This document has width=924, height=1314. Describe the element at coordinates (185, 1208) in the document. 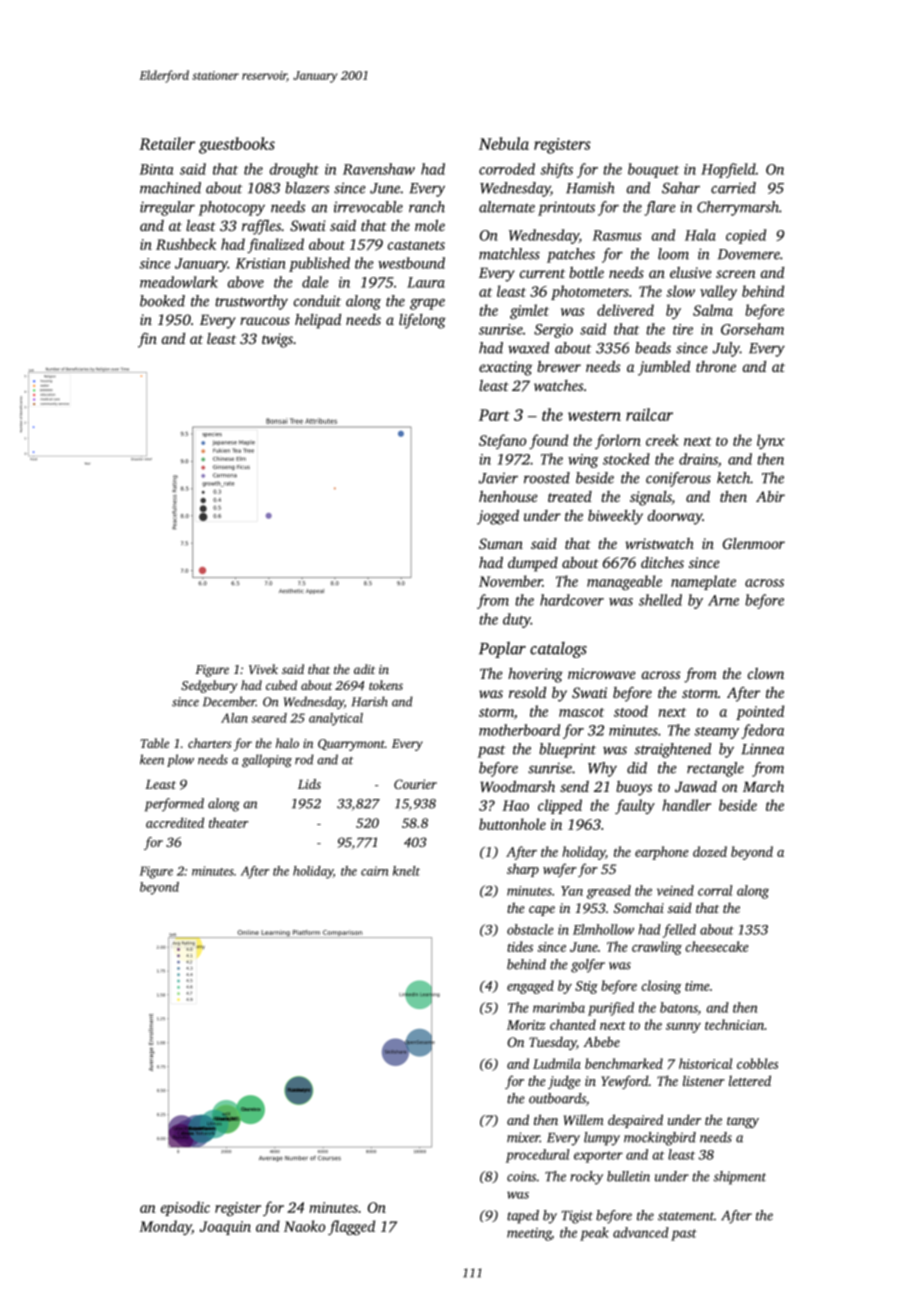

I see `episodic` at that location.
